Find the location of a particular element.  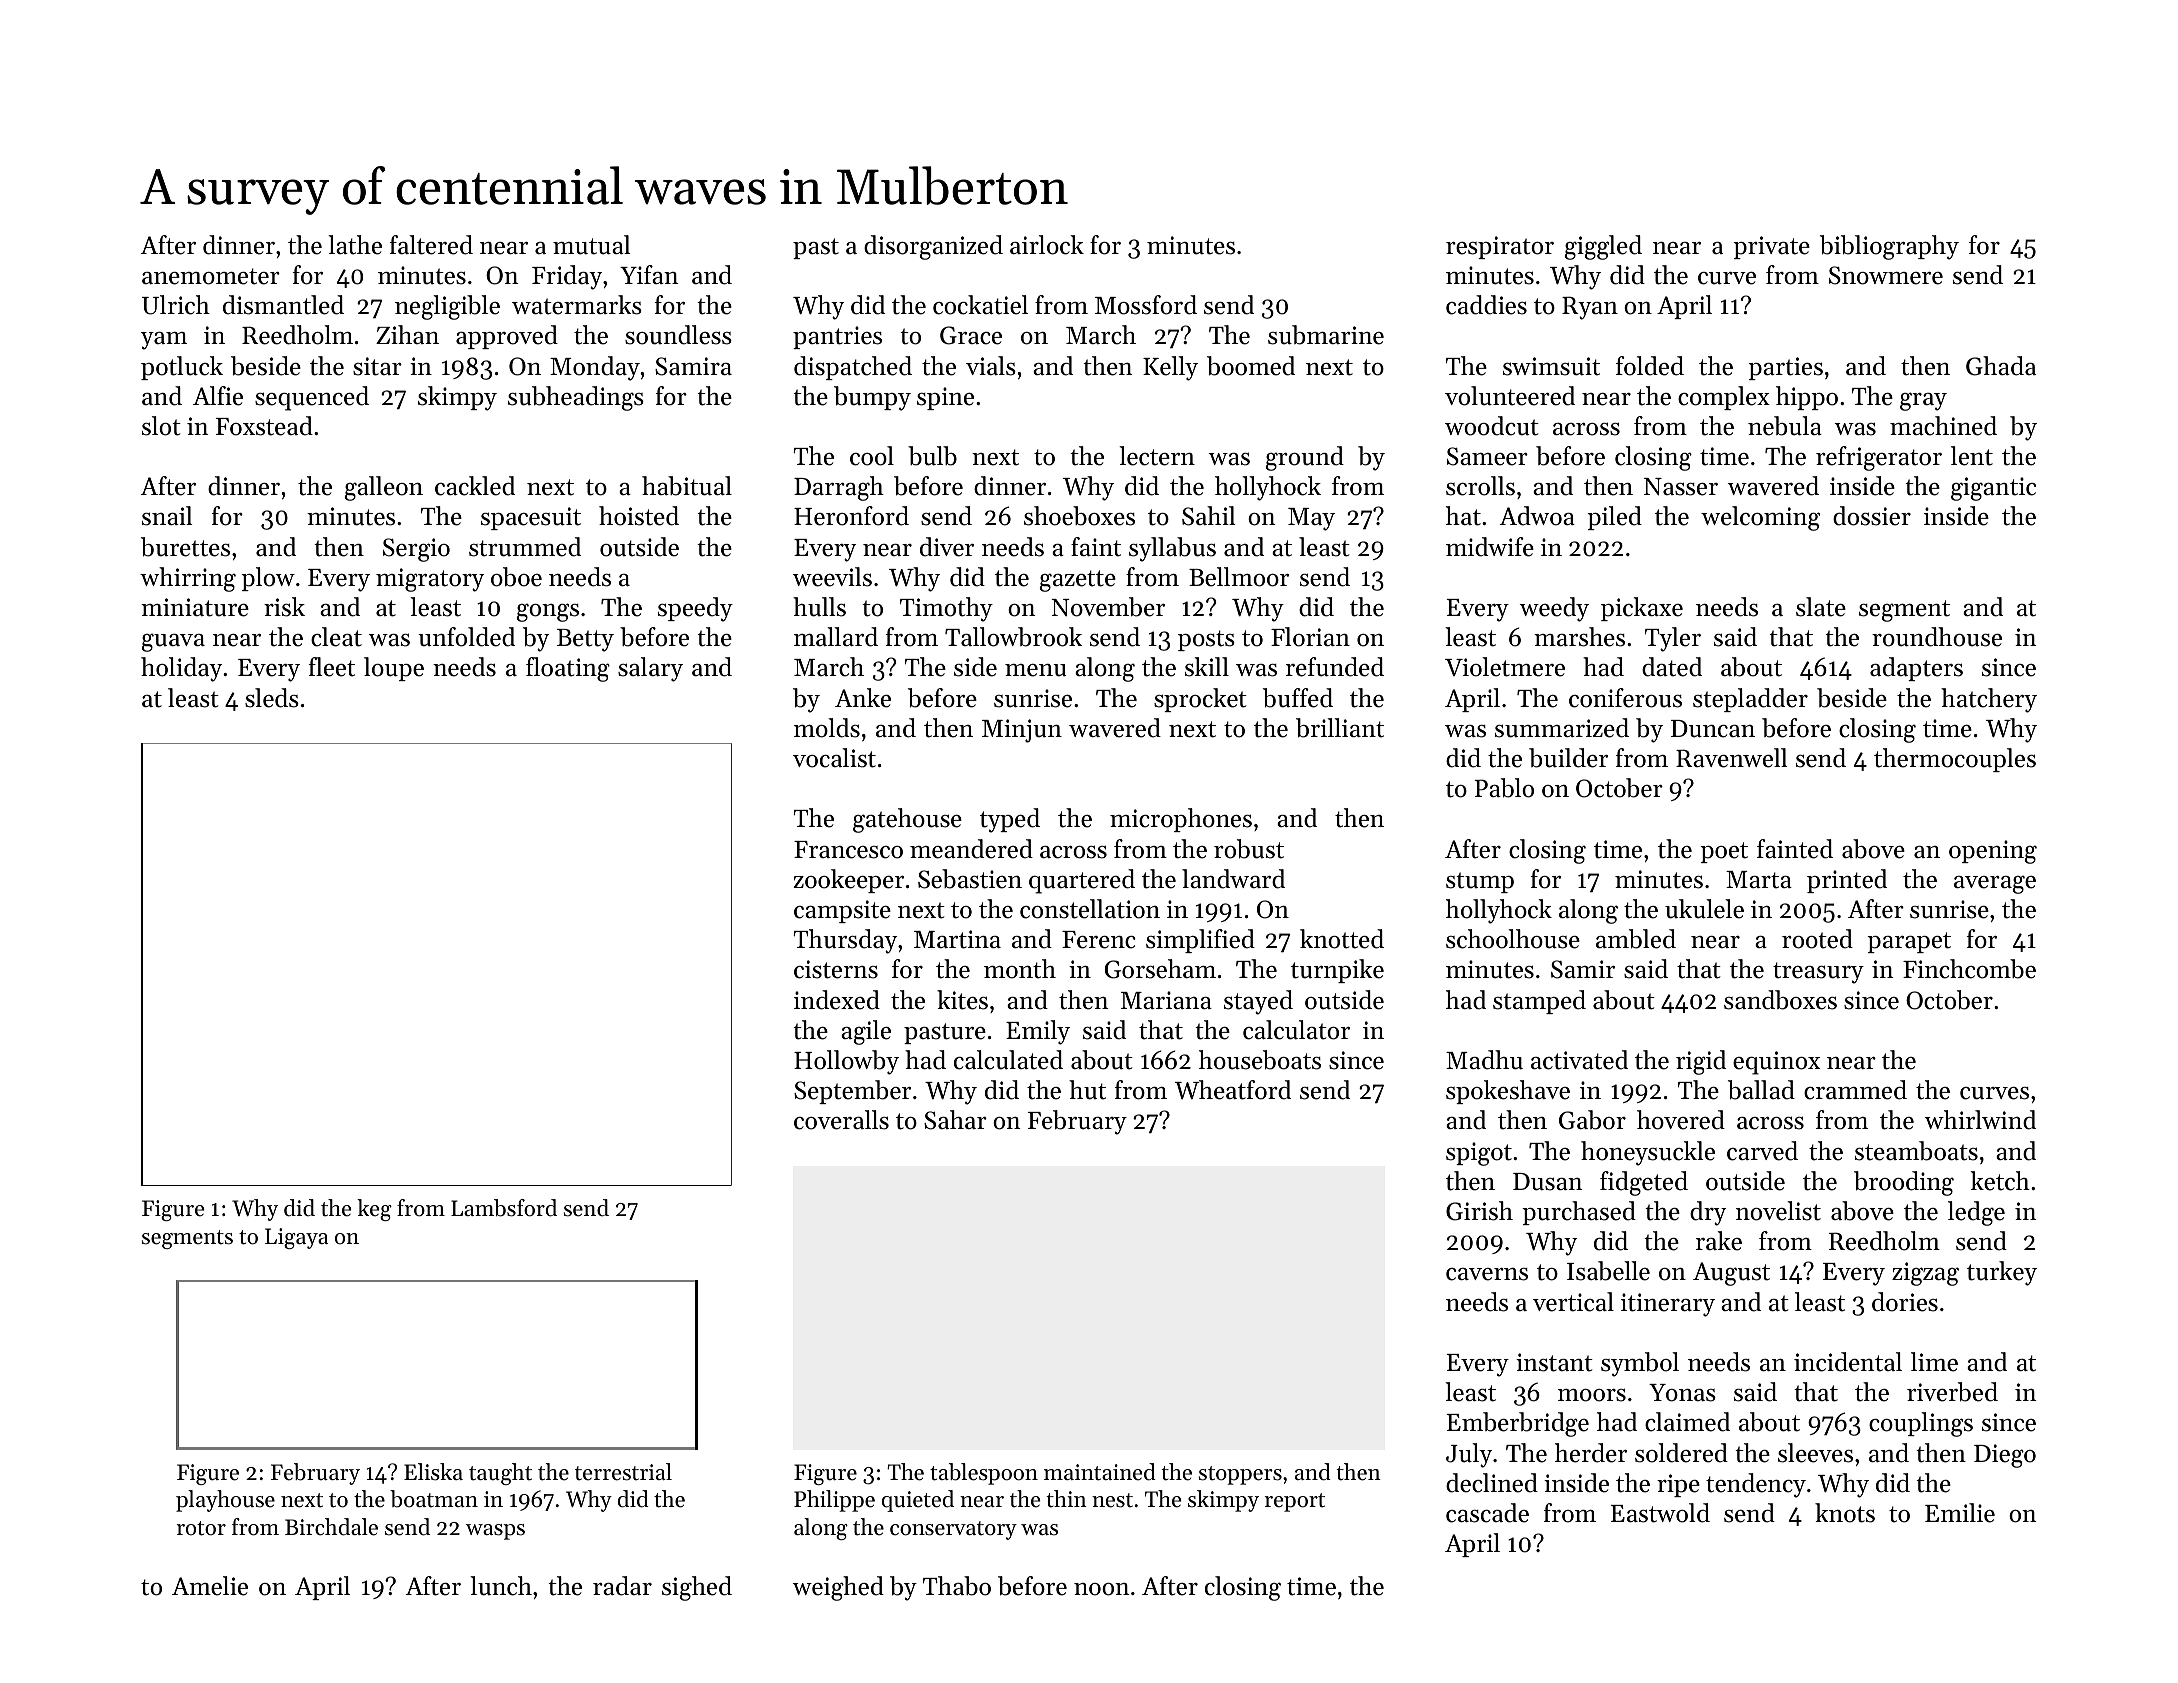

Francesco is located at coordinates (848, 850).
